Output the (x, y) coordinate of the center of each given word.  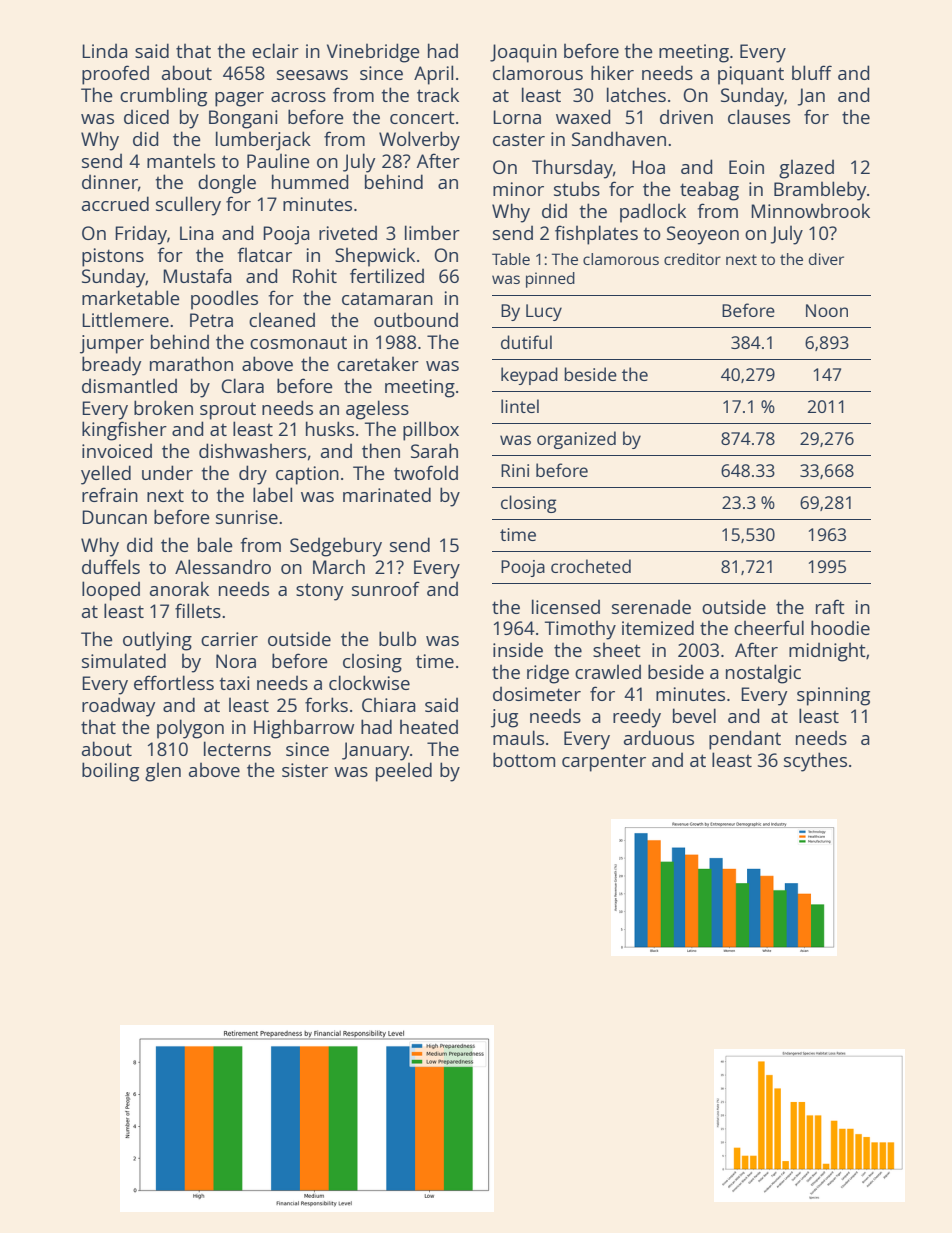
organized (576, 440)
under (167, 472)
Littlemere (125, 320)
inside (518, 649)
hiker (612, 72)
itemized (658, 627)
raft (830, 606)
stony (319, 592)
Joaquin (523, 53)
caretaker (378, 364)
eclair (275, 50)
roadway (118, 707)
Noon (827, 310)
